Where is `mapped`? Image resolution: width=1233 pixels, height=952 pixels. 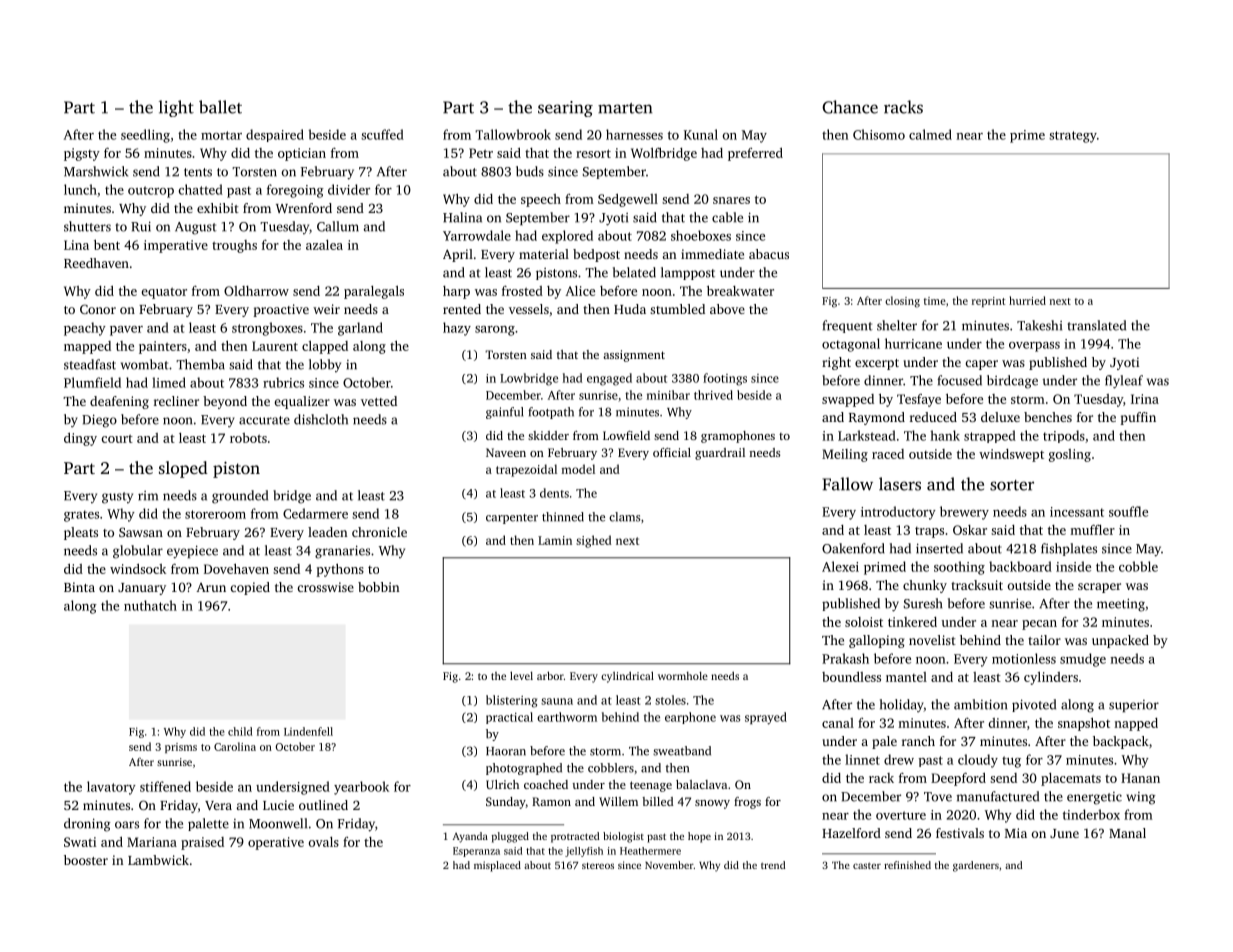
mapped is located at coordinates (87, 347).
